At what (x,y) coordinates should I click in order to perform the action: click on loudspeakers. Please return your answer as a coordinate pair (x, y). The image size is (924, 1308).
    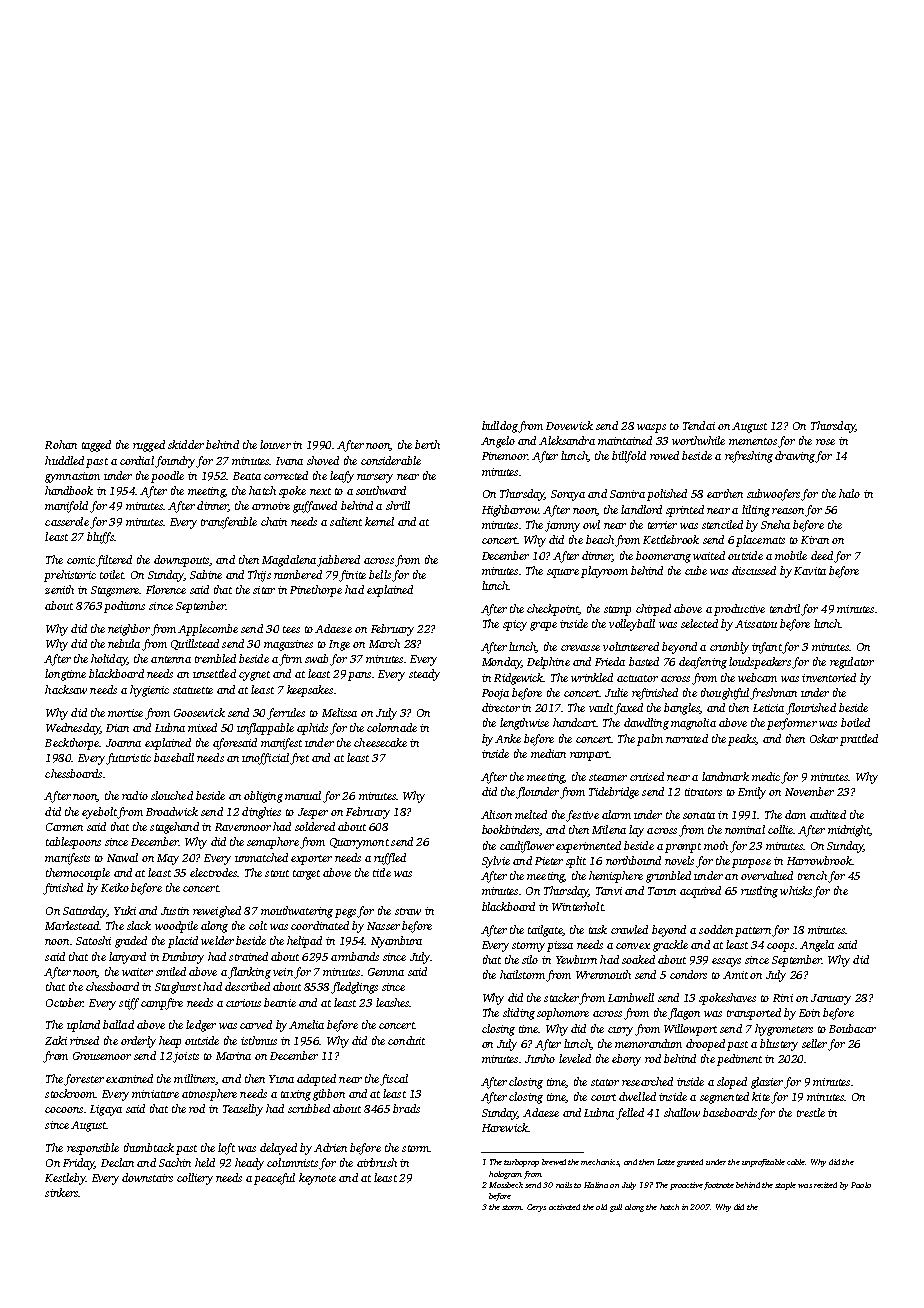
    Looking at the image, I should click on (760, 663).
